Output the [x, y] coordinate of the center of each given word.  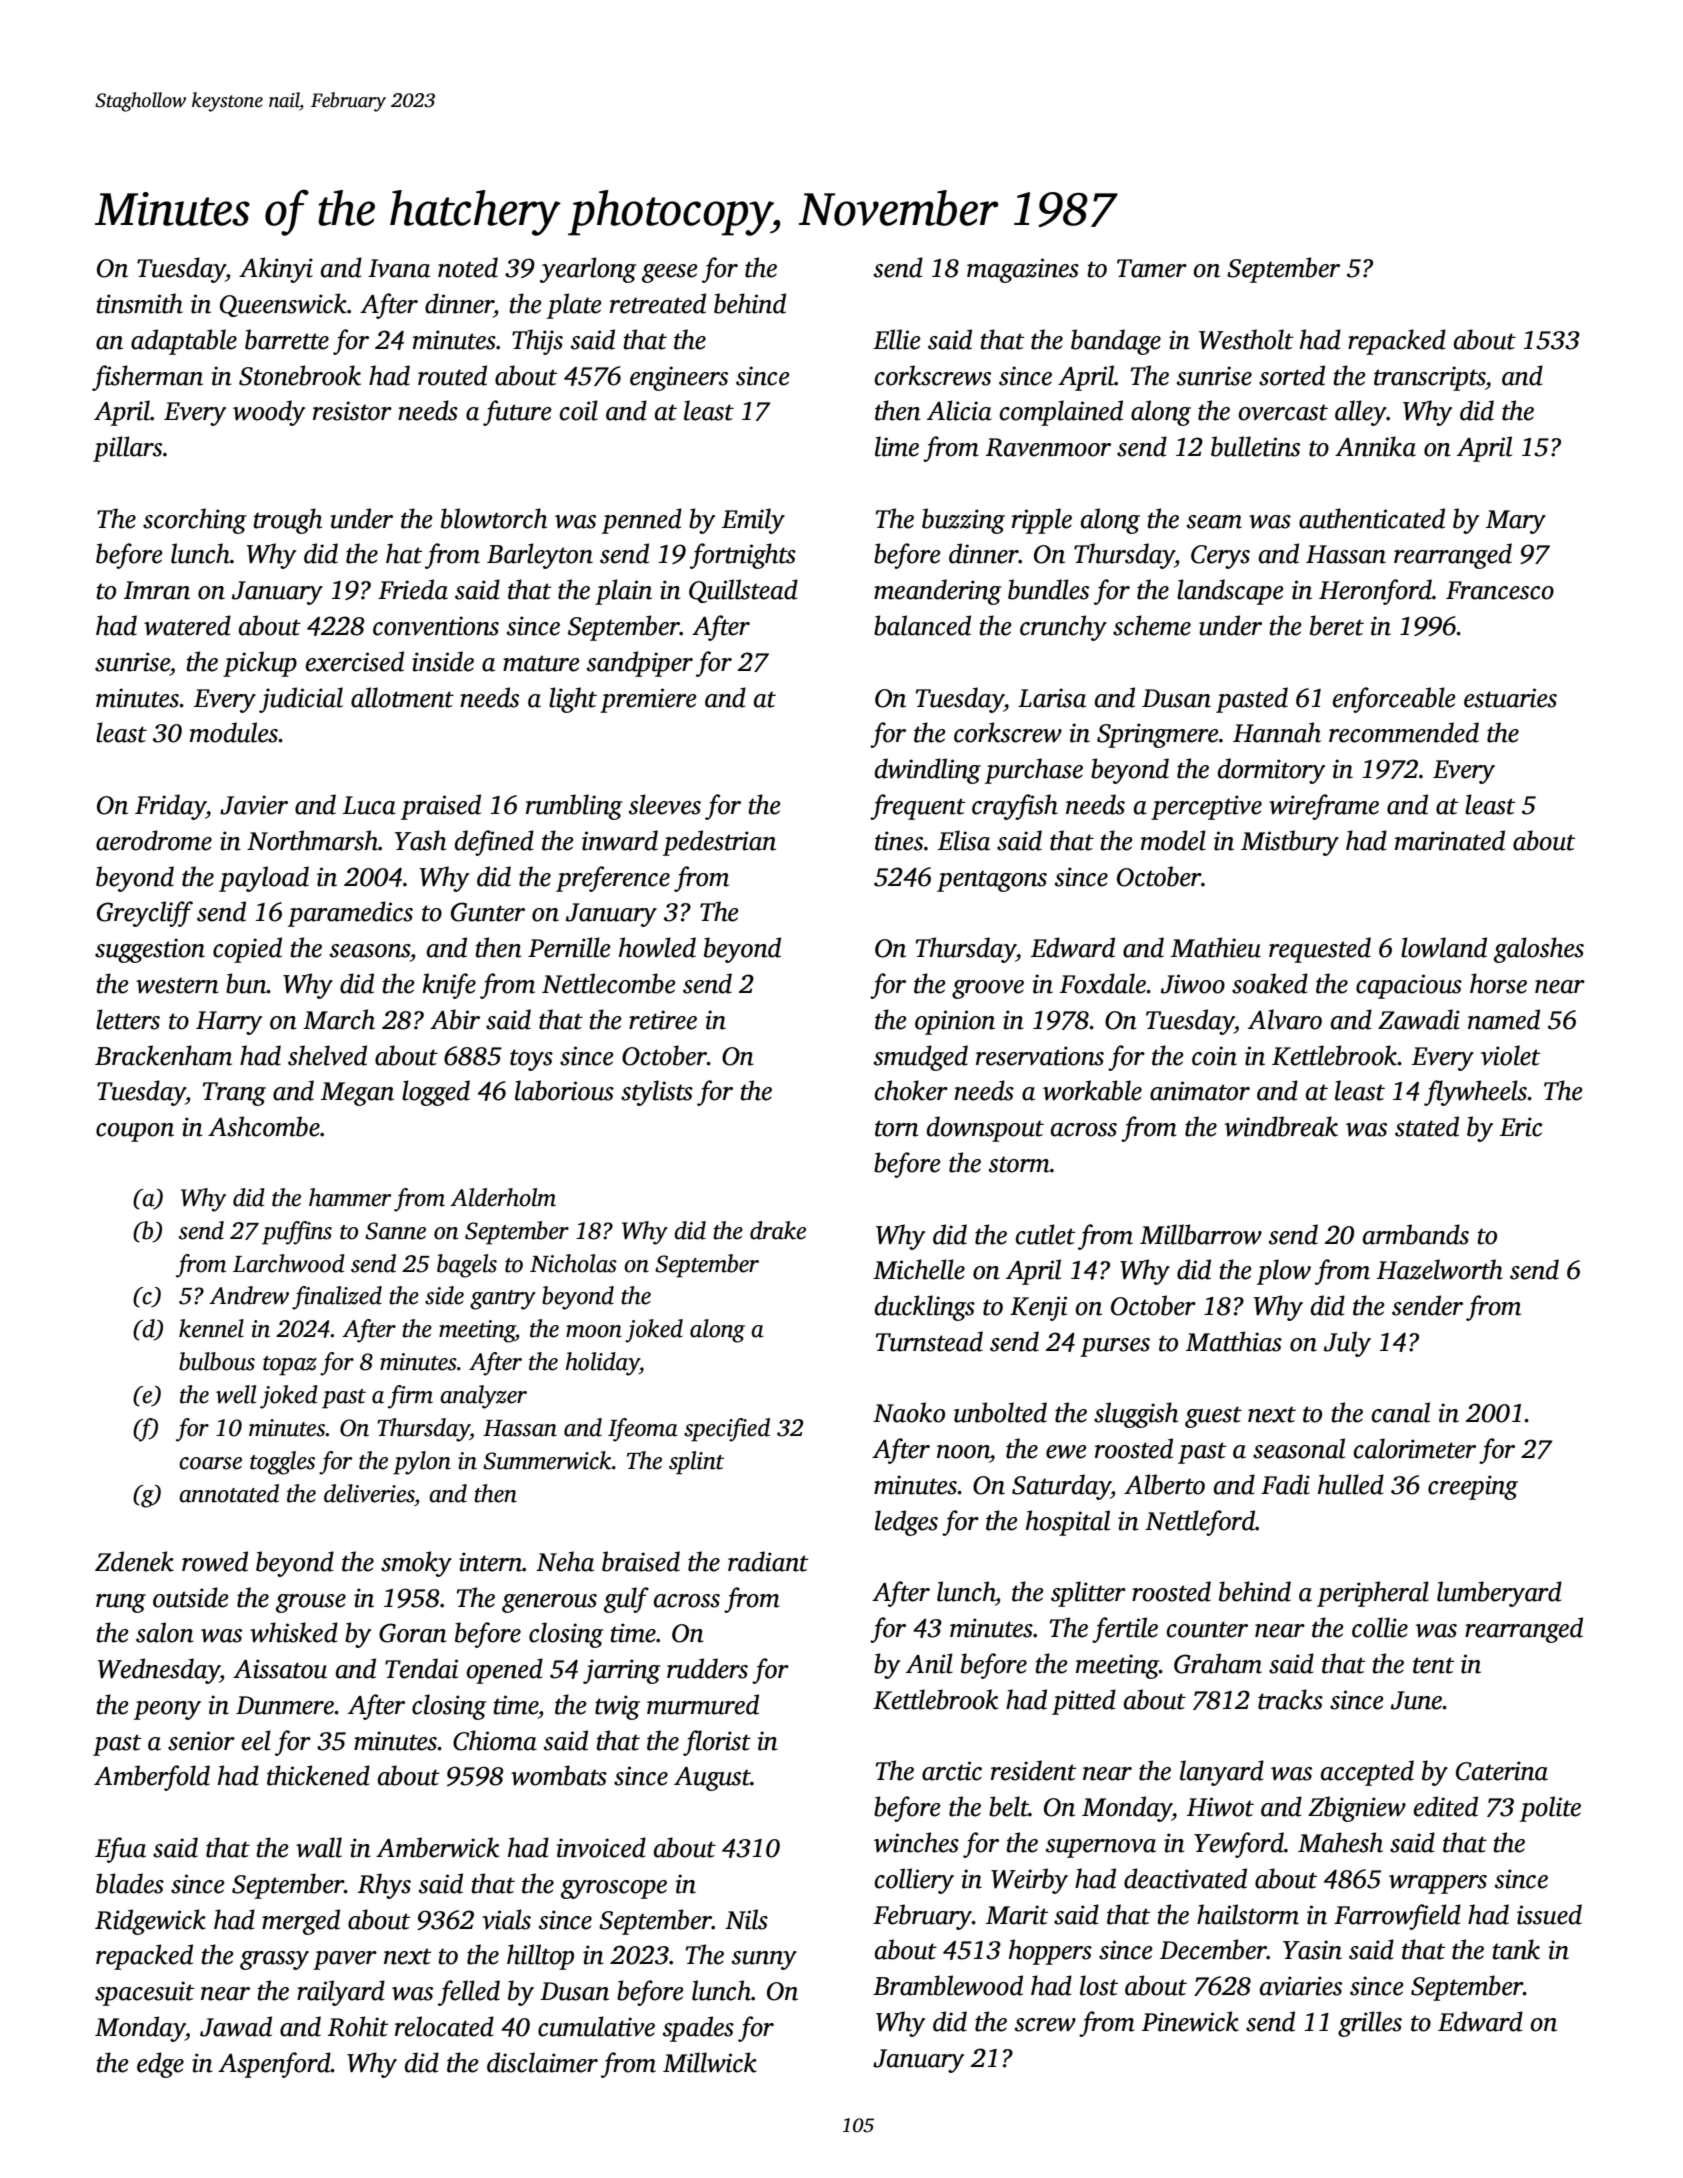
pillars [127, 449]
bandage [1116, 342]
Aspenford [274, 2065]
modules [234, 732]
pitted [1084, 1702]
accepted [1367, 1773]
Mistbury [1290, 843]
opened [504, 1671]
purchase [1034, 771]
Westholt [1246, 339]
